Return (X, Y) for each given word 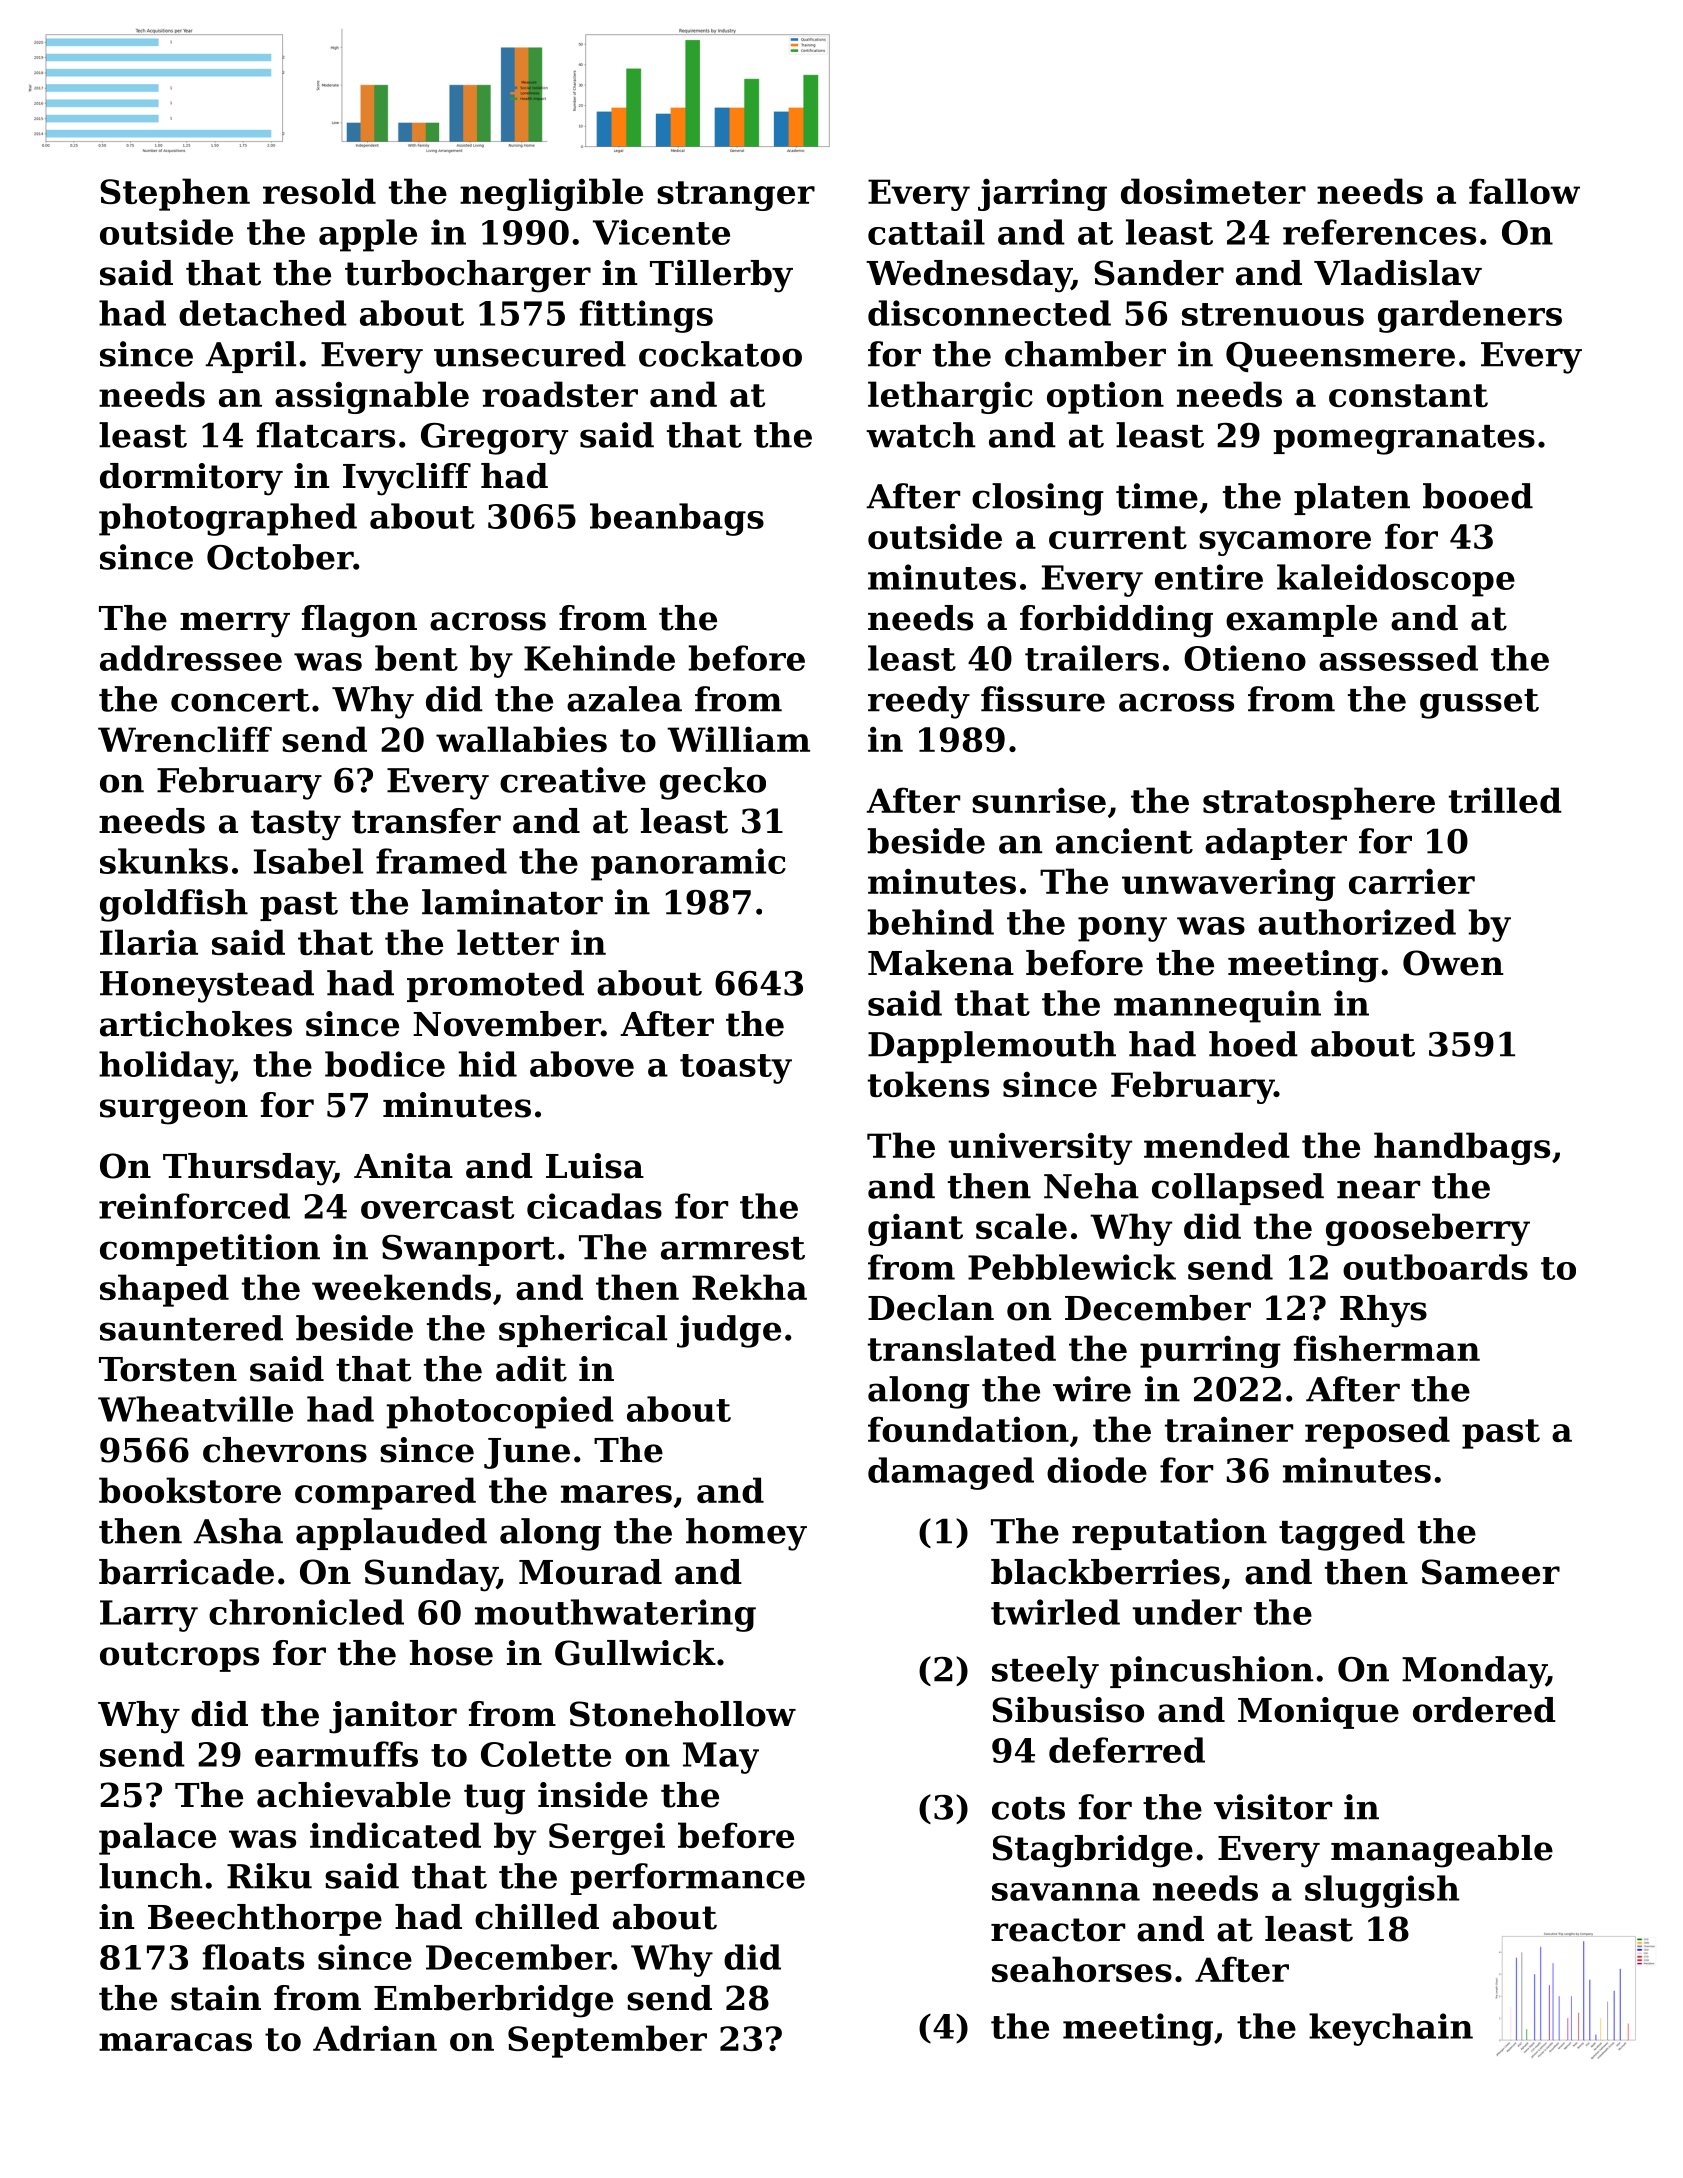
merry (235, 625)
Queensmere (1340, 357)
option (1105, 397)
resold (319, 191)
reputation (1169, 1534)
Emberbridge (493, 2001)
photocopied (500, 1412)
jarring (1042, 194)
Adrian (375, 2038)
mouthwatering (615, 1615)
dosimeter (1213, 191)
